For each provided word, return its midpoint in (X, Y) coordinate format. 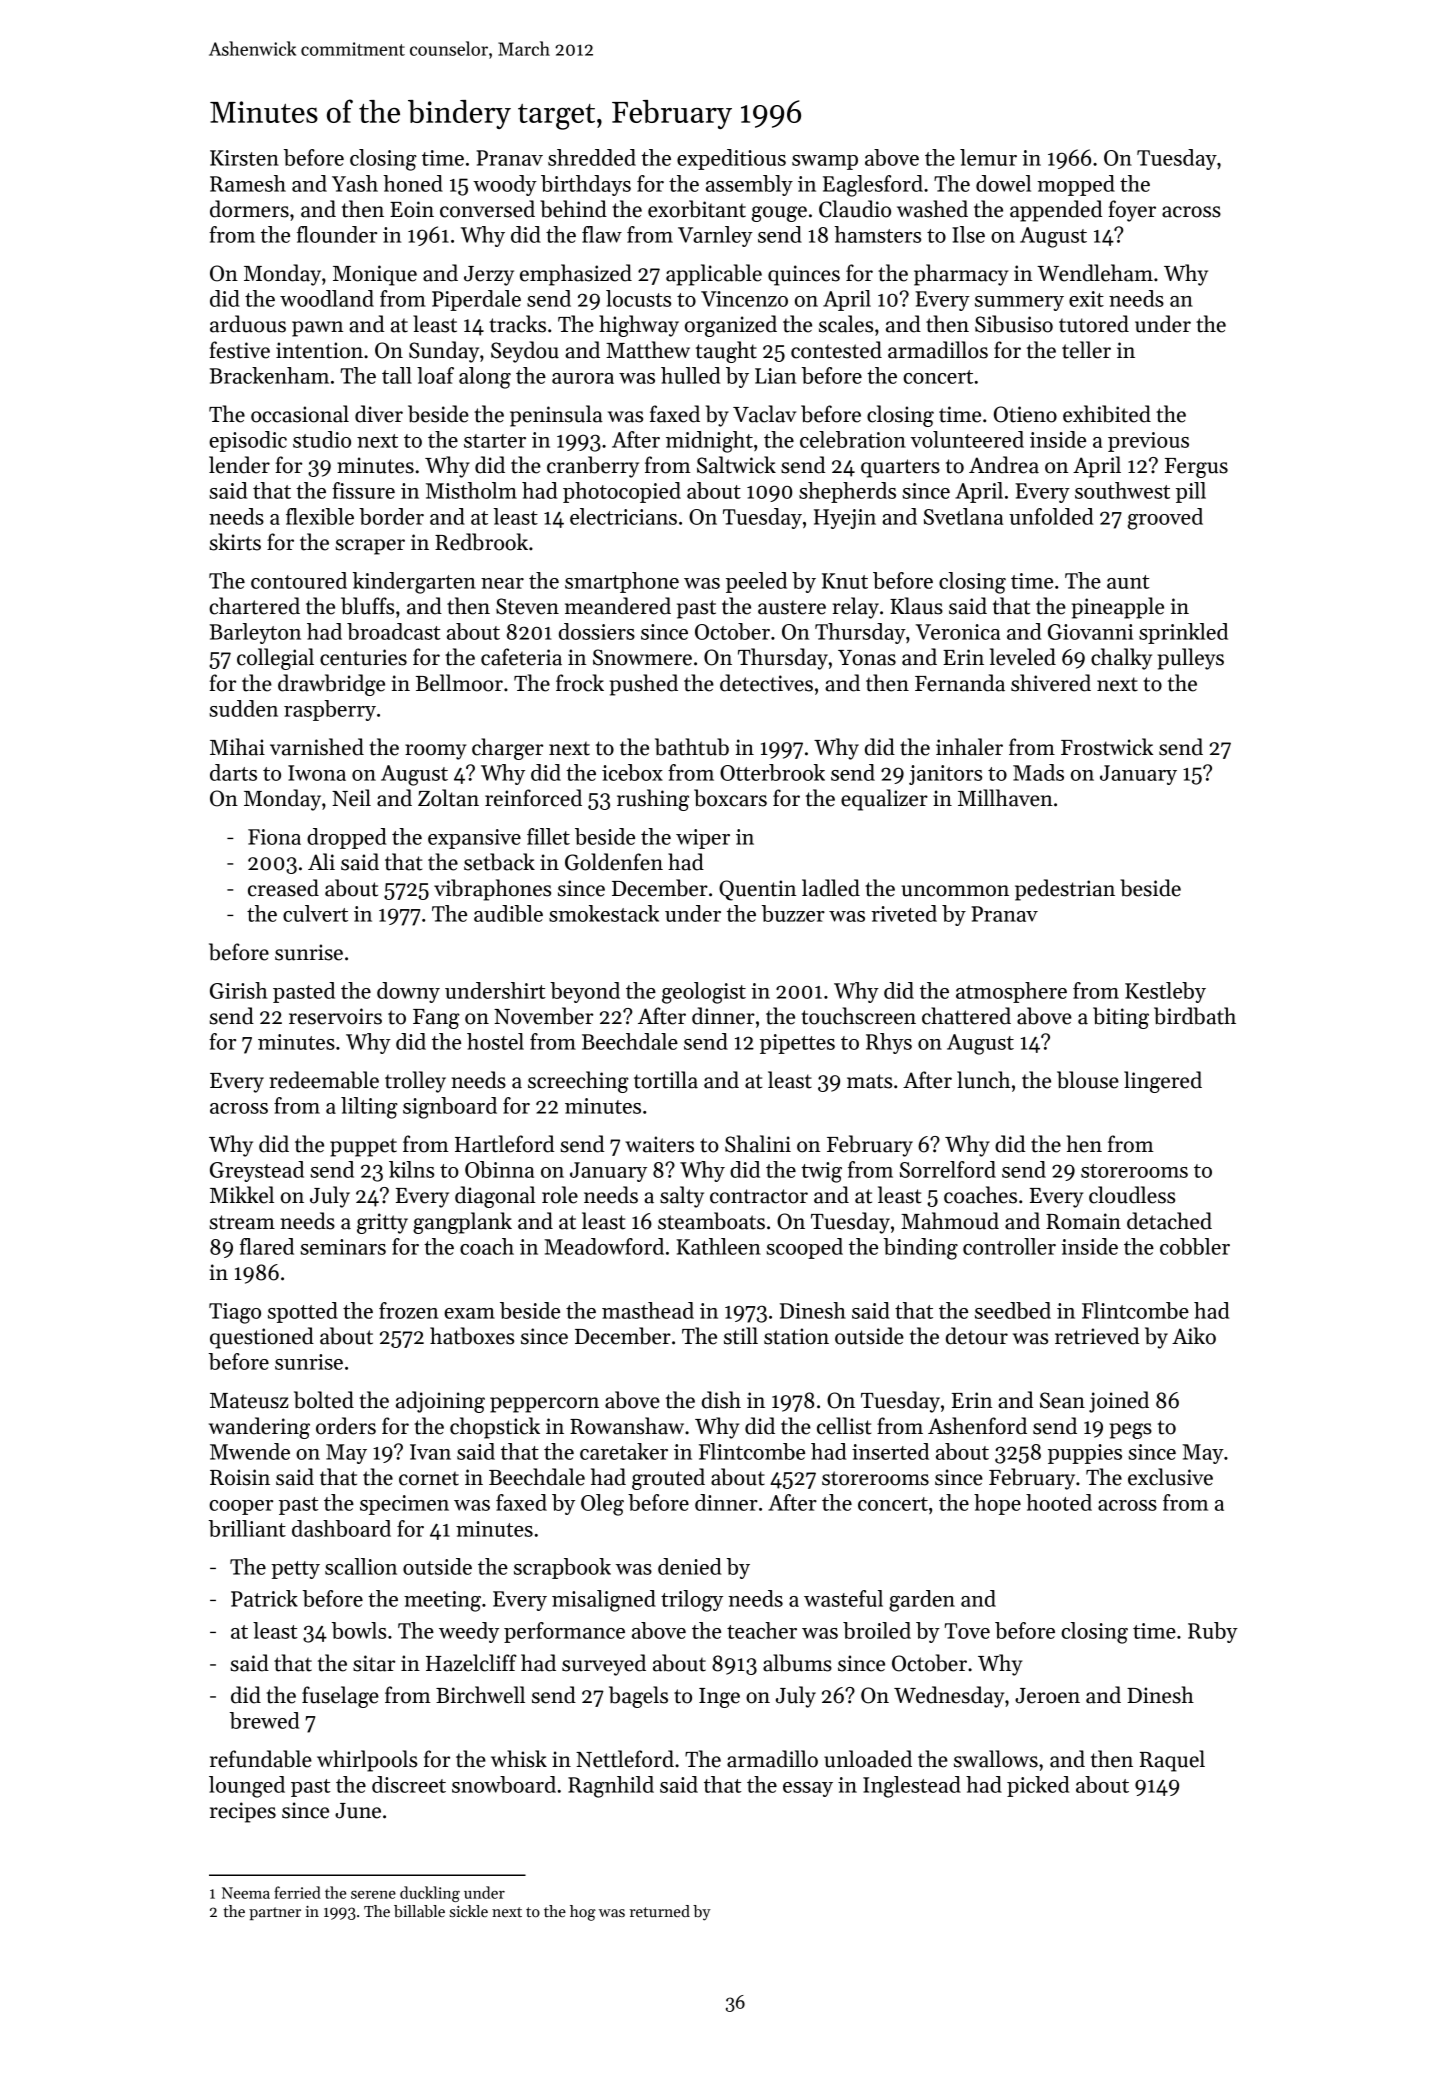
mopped (1076, 185)
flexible (320, 516)
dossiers (597, 631)
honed (413, 183)
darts (233, 772)
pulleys (1191, 659)
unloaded (868, 1759)
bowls (359, 1630)
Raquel (1172, 1761)
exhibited (1107, 414)
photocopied (622, 492)
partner (275, 1913)
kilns (411, 1169)
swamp (825, 162)
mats (869, 1081)
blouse (1088, 1080)
